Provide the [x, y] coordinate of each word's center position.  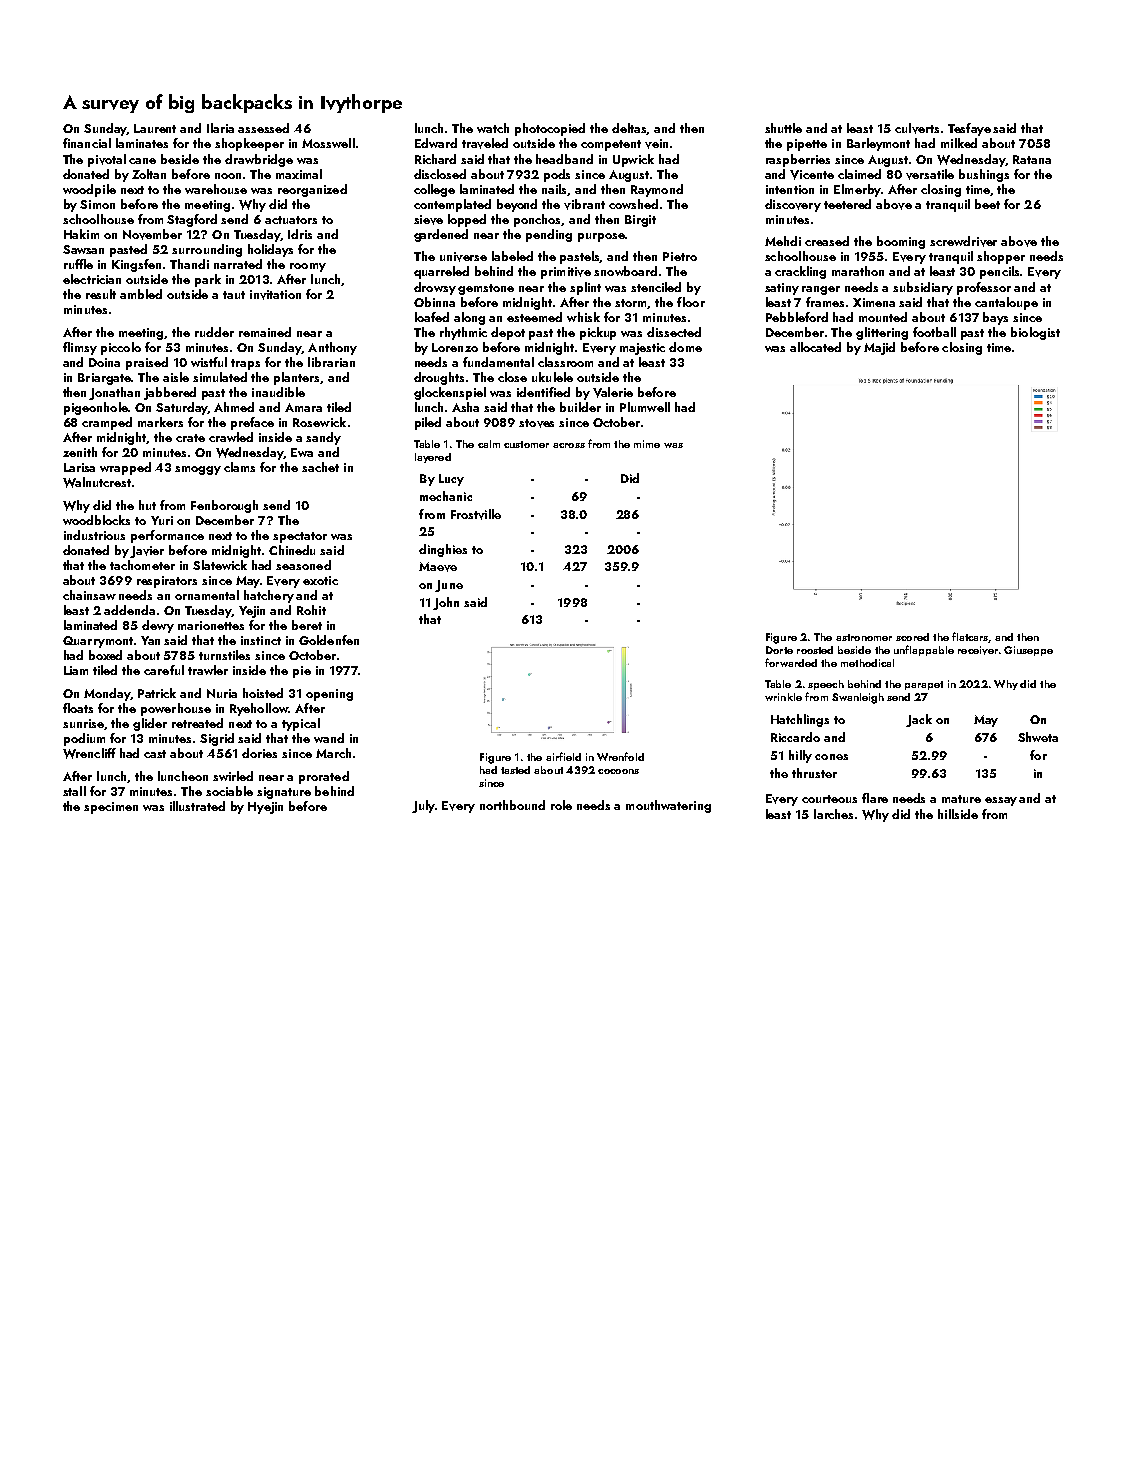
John [446, 603]
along [469, 318]
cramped [107, 423]
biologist [1035, 333]
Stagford [192, 220]
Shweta [1038, 737]
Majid [879, 348]
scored [912, 637]
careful [164, 670]
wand [329, 738]
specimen [111, 808]
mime [647, 444]
